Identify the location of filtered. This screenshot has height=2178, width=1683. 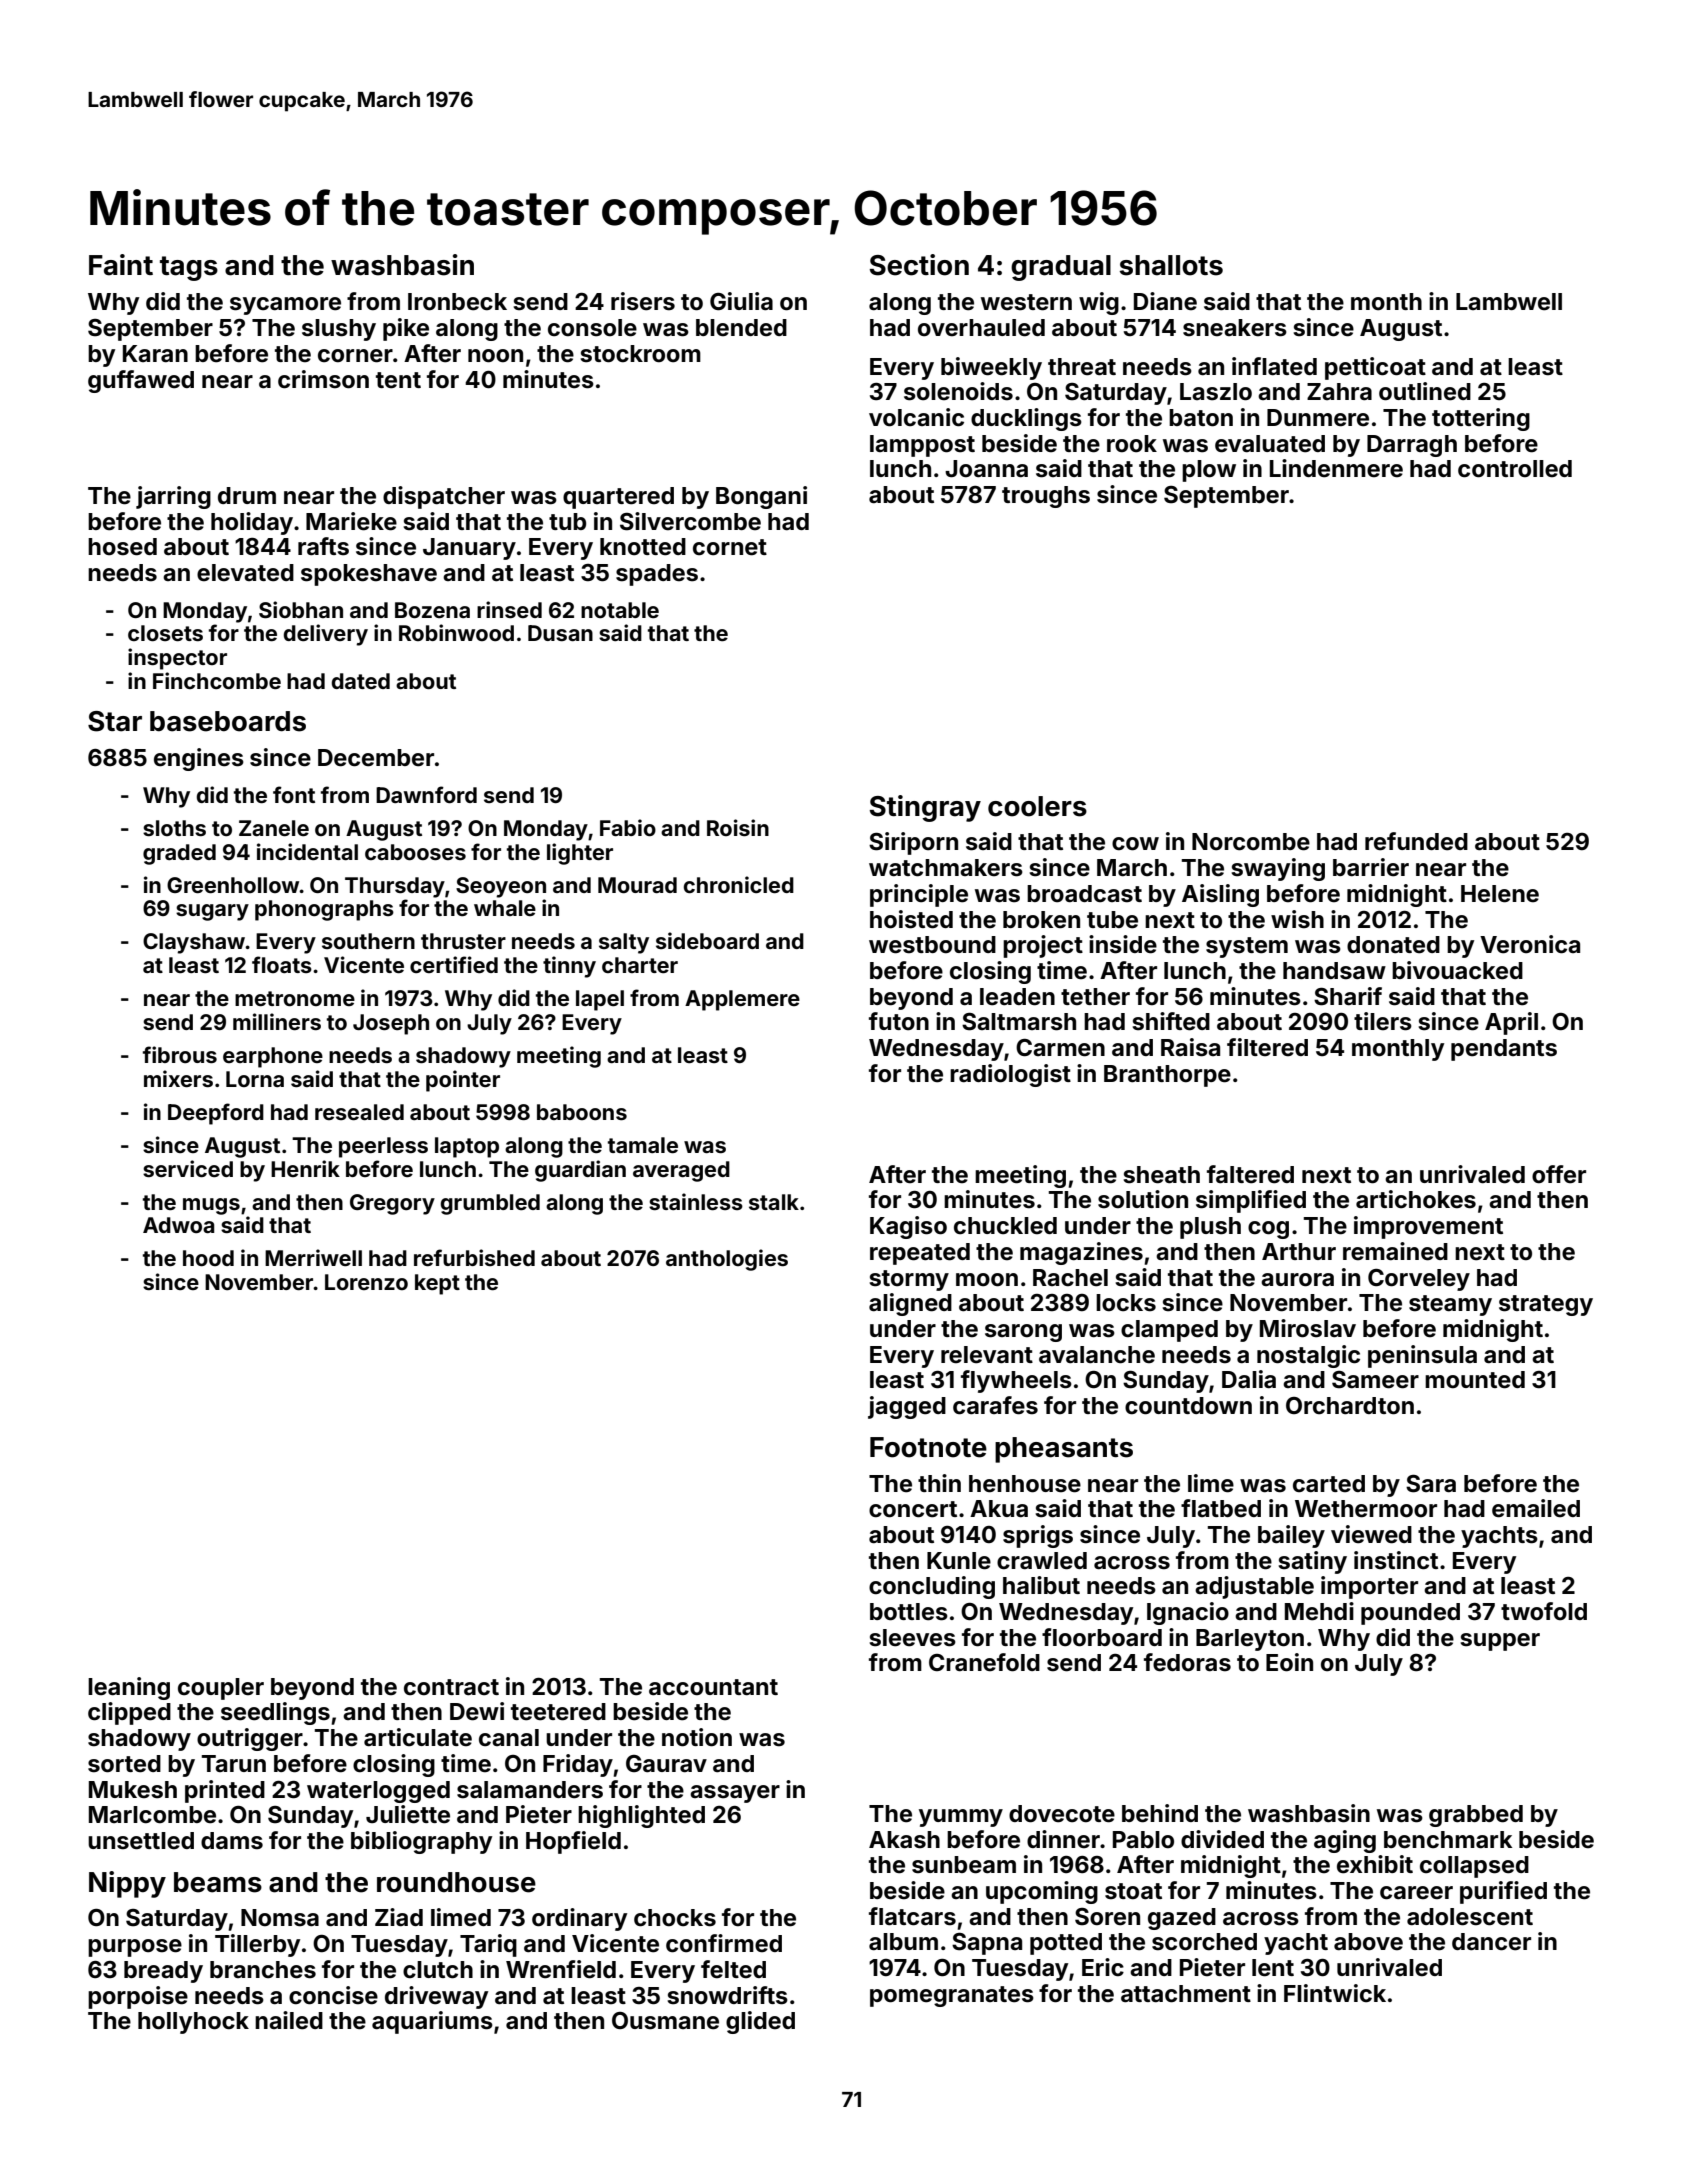
(1267, 1047).
